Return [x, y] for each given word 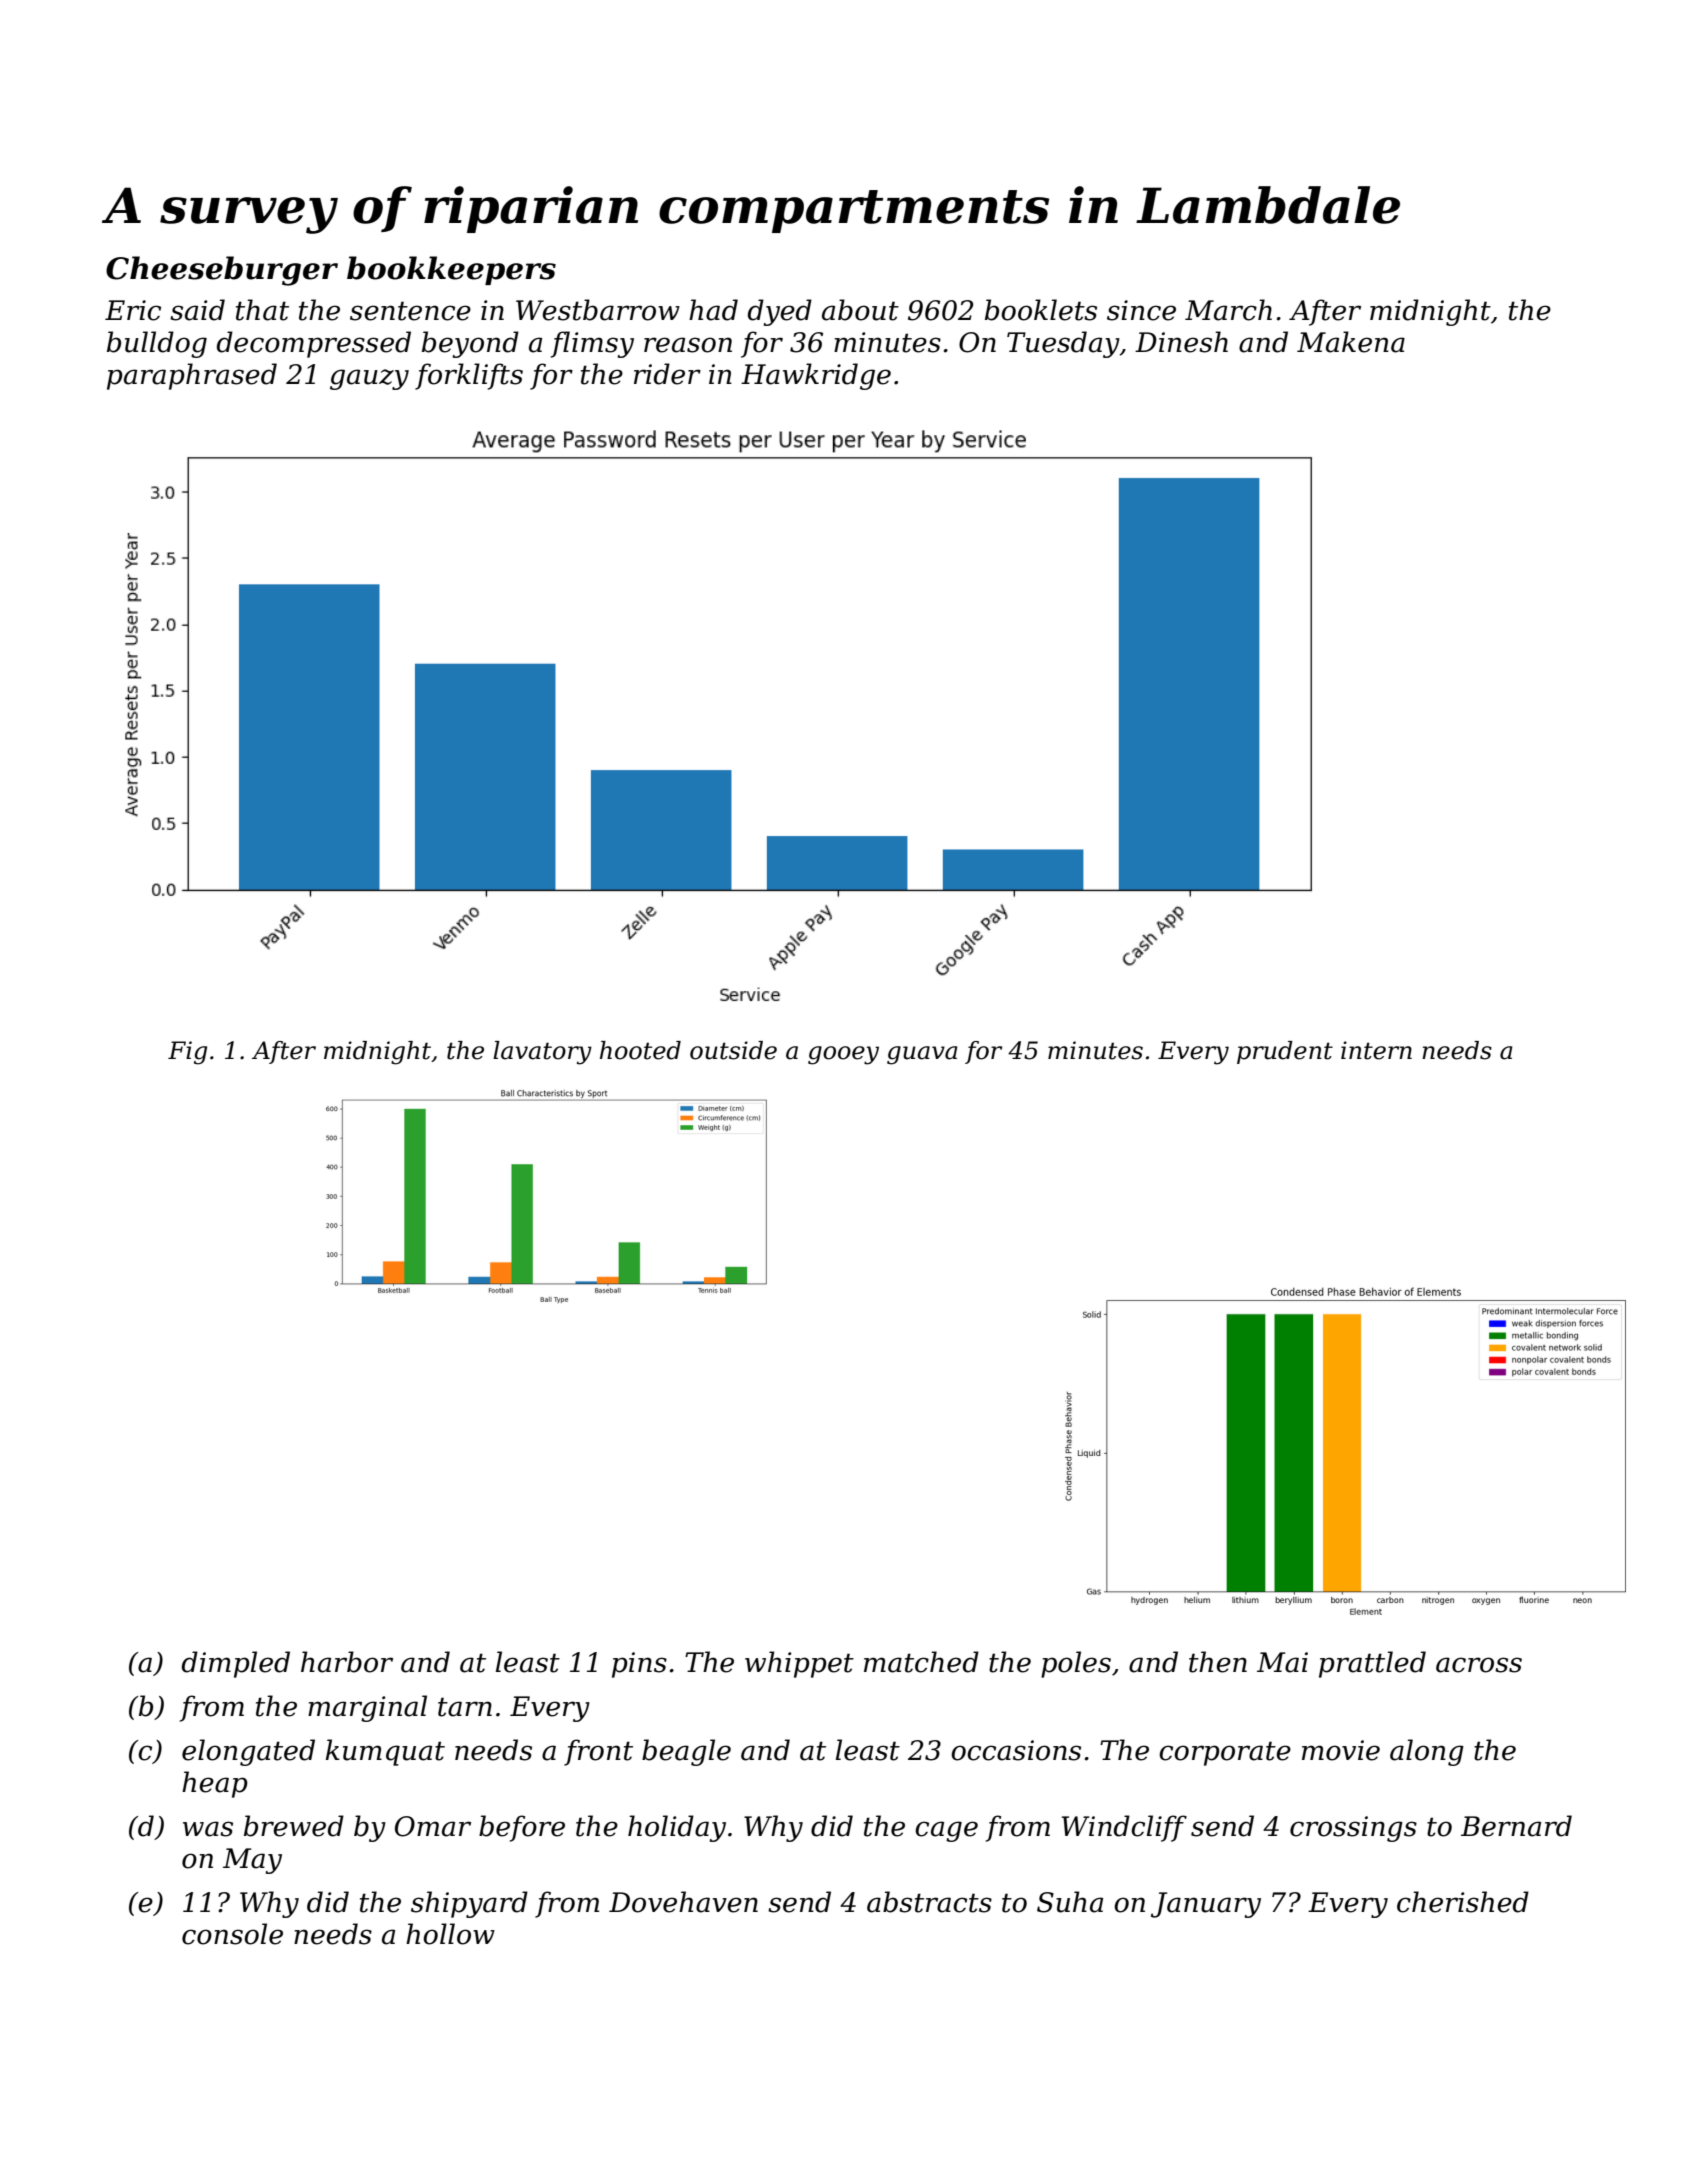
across [1479, 1665]
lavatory [542, 1053]
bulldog [157, 344]
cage [946, 1831]
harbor [347, 1662]
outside [733, 1050]
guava [922, 1055]
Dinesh [1181, 342]
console [232, 1934]
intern [1376, 1050]
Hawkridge [816, 376]
